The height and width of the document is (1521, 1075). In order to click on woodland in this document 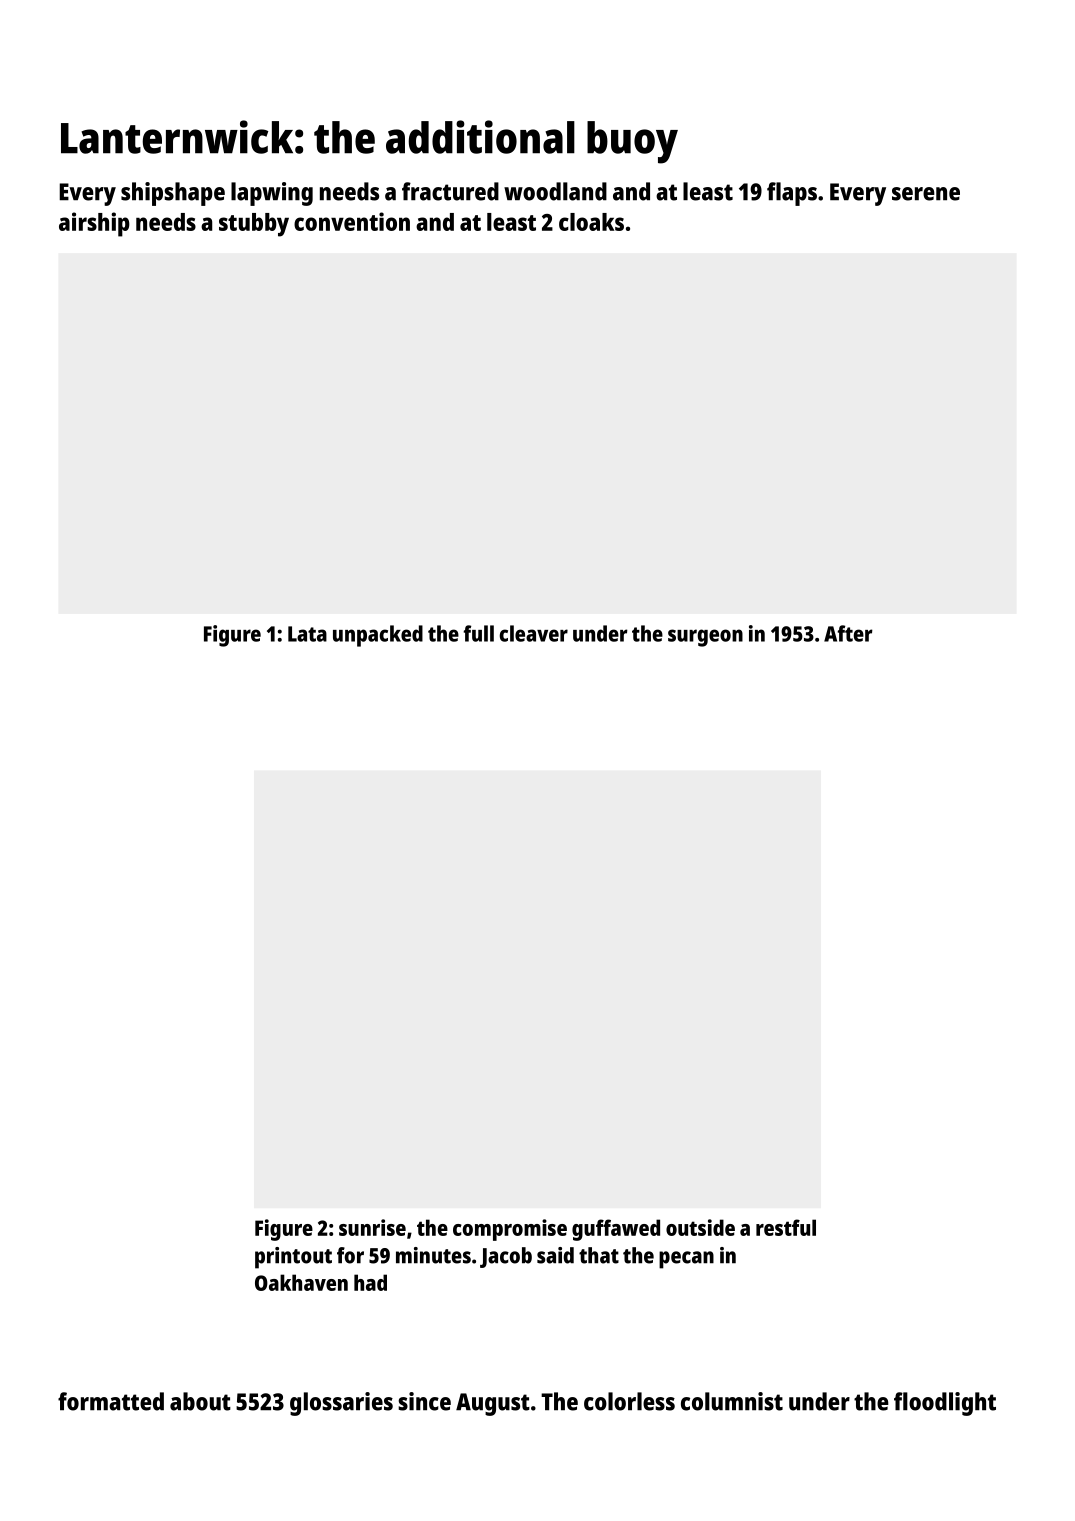, I will do `click(555, 191)`.
